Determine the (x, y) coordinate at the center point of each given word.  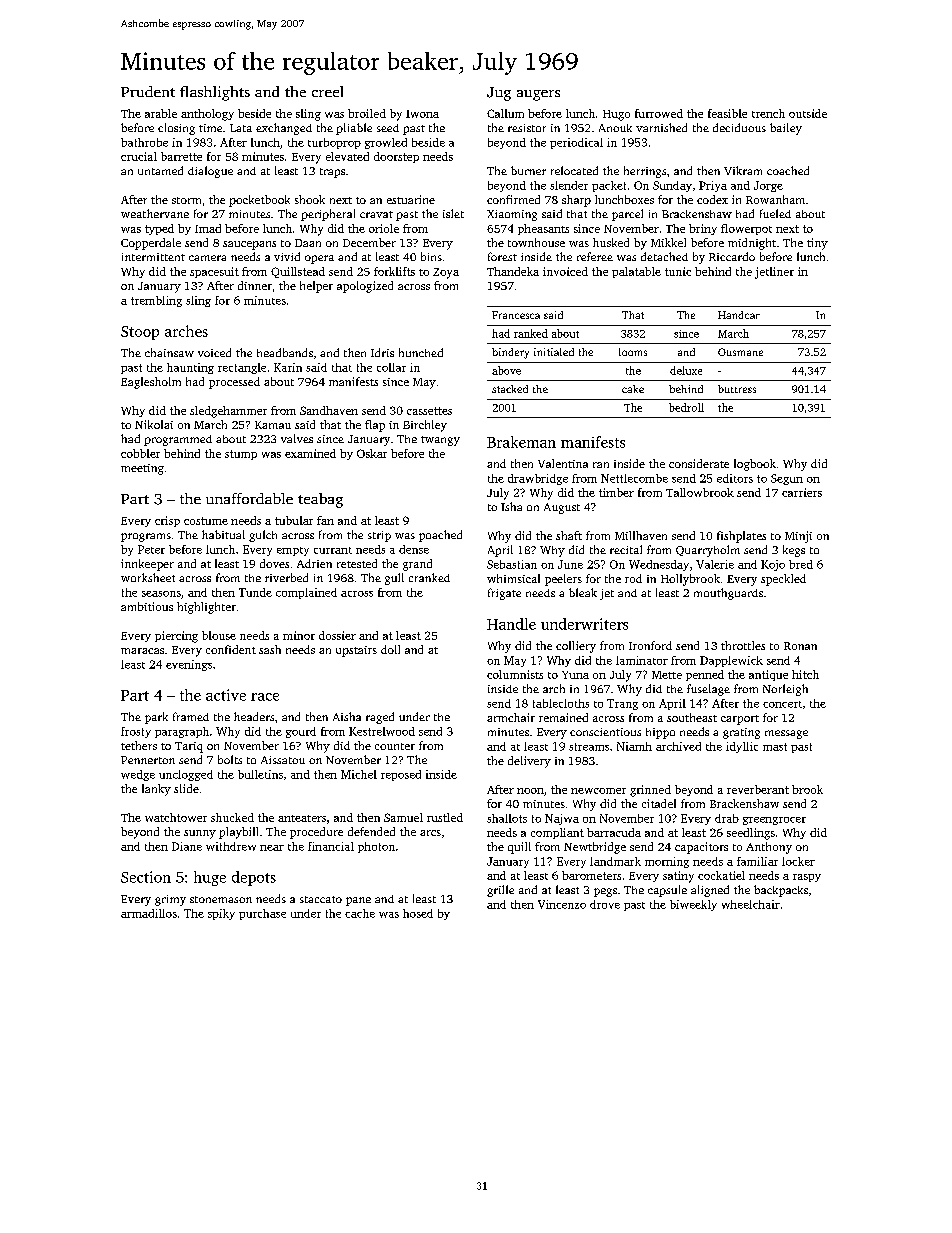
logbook (755, 465)
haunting (190, 368)
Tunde (255, 592)
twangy (440, 441)
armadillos (149, 913)
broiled (367, 113)
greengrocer (774, 821)
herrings (645, 172)
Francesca (516, 315)
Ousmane (740, 352)
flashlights (215, 93)
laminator (642, 660)
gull (394, 579)
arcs (430, 833)
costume (206, 521)
